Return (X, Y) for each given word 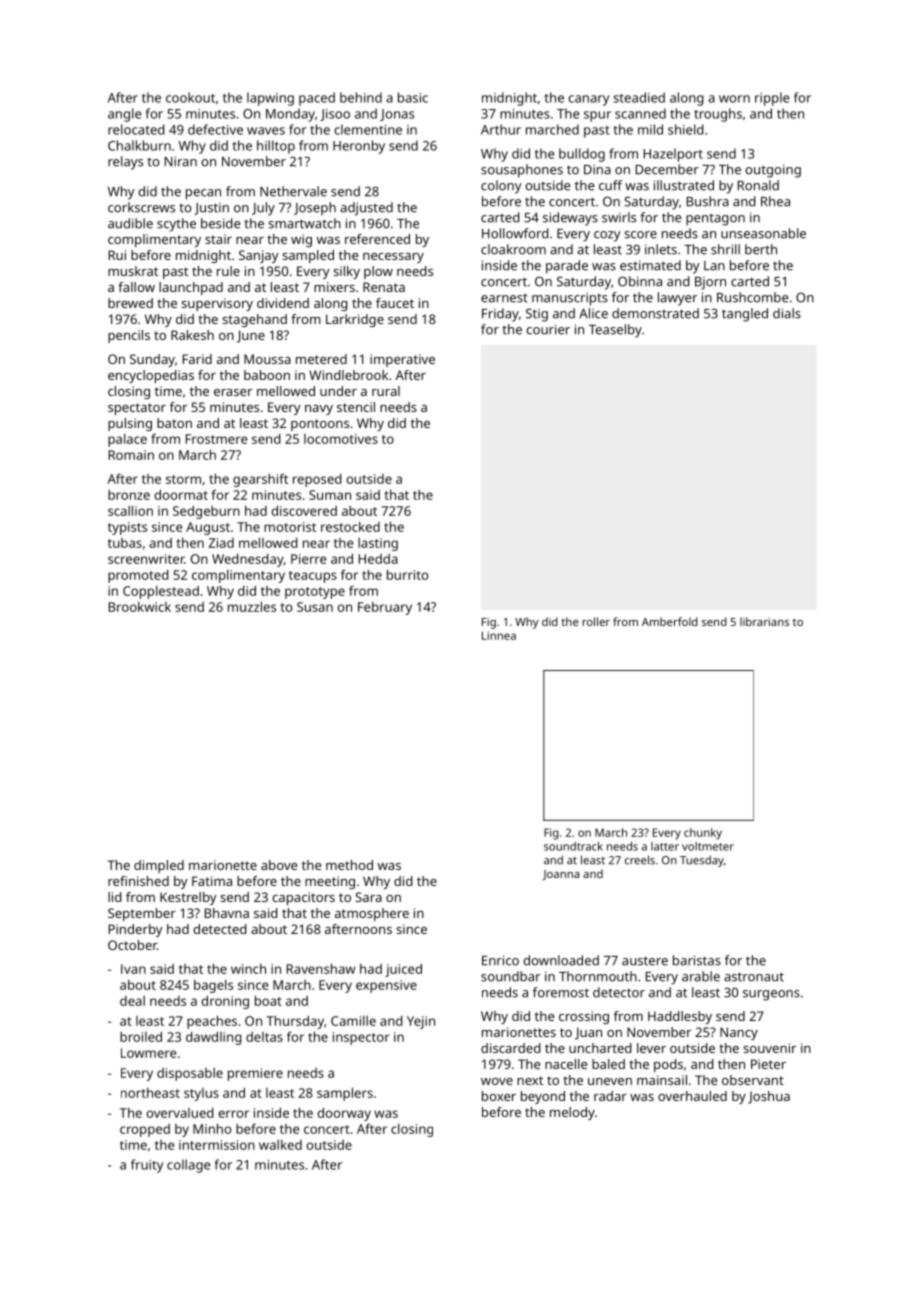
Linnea (499, 635)
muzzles (252, 606)
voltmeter (708, 846)
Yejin (421, 1022)
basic (413, 97)
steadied (639, 97)
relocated (136, 129)
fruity (147, 1166)
